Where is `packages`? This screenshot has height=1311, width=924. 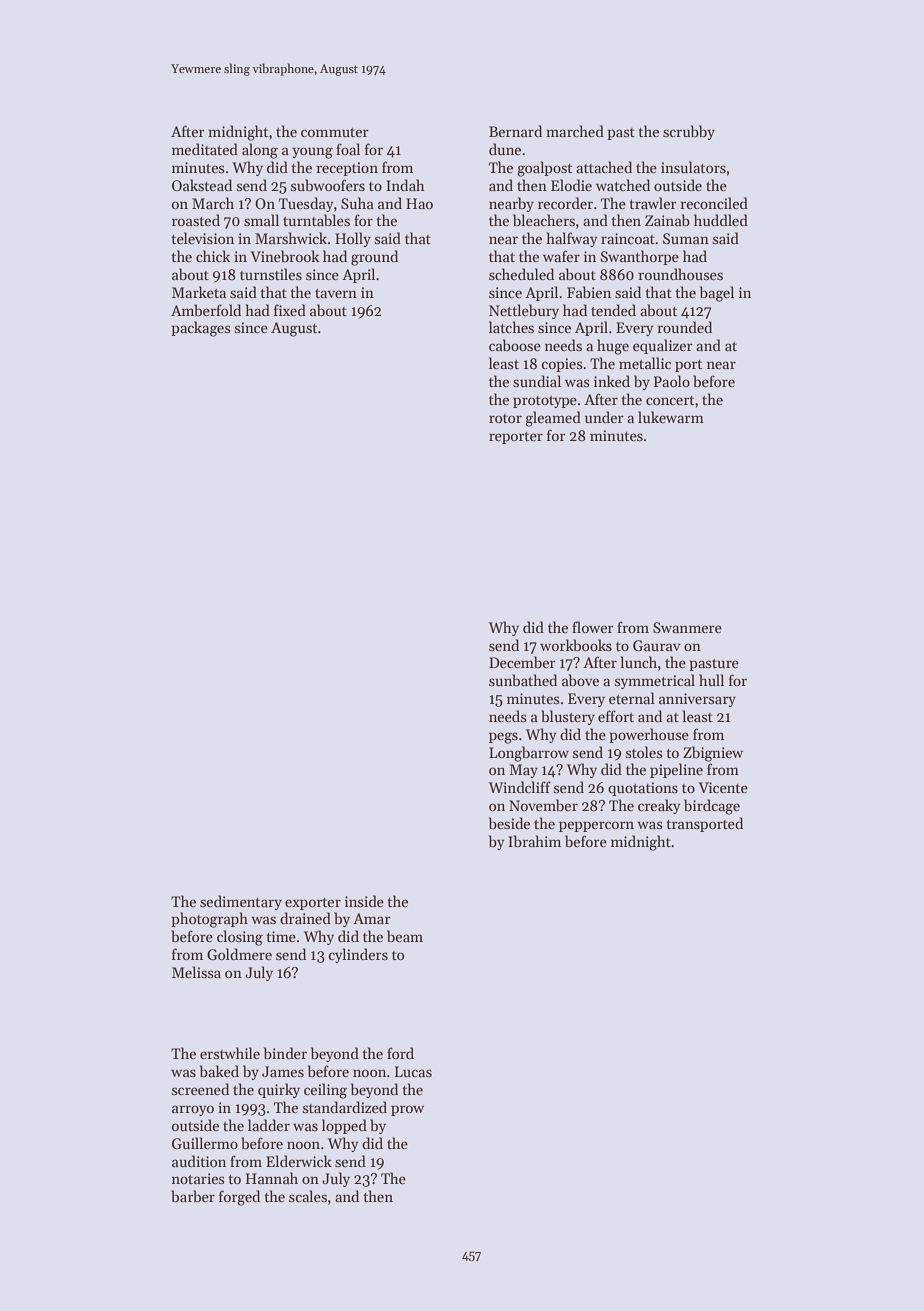 packages is located at coordinates (201, 329).
